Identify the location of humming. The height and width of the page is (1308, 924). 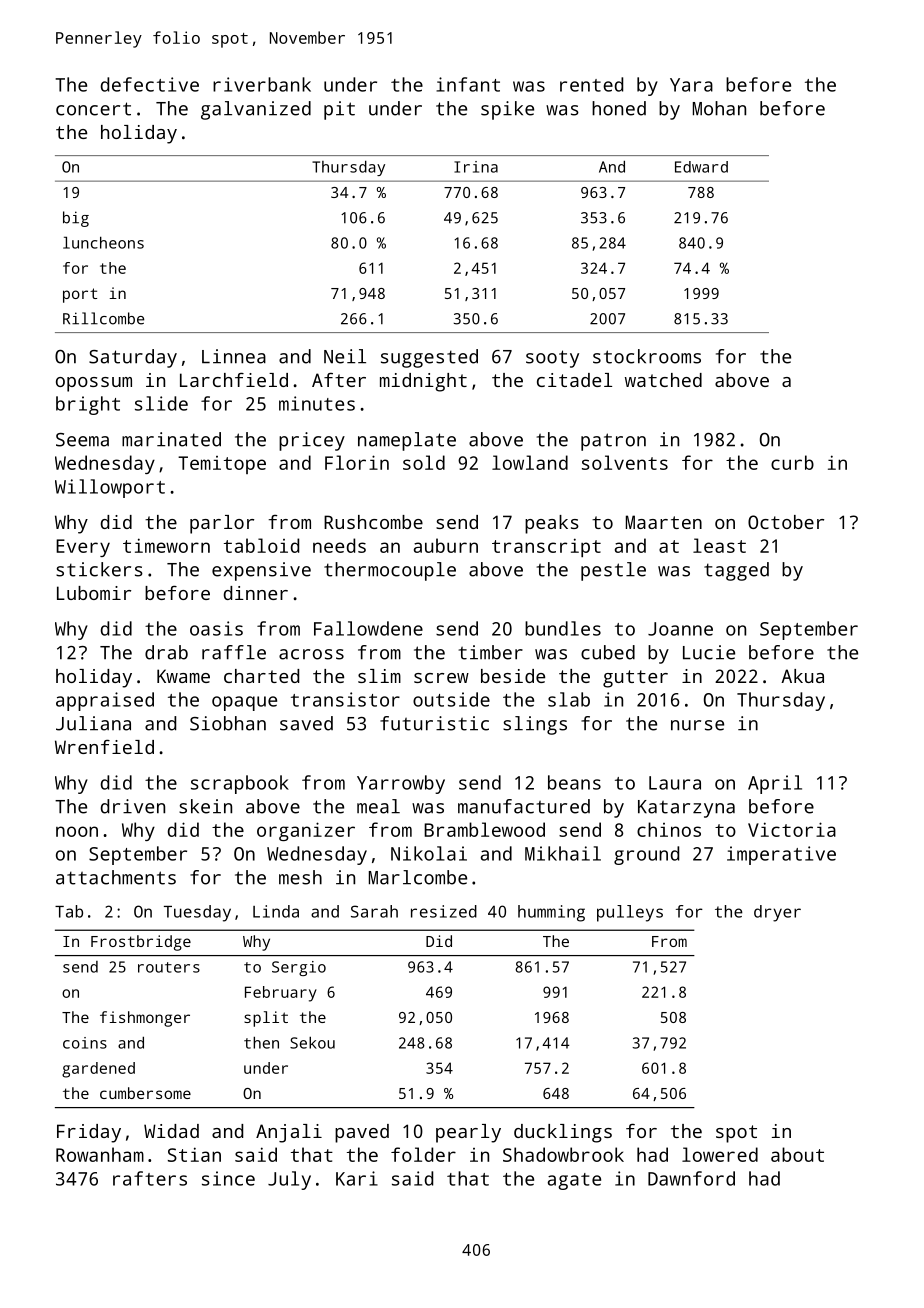
(551, 913).
